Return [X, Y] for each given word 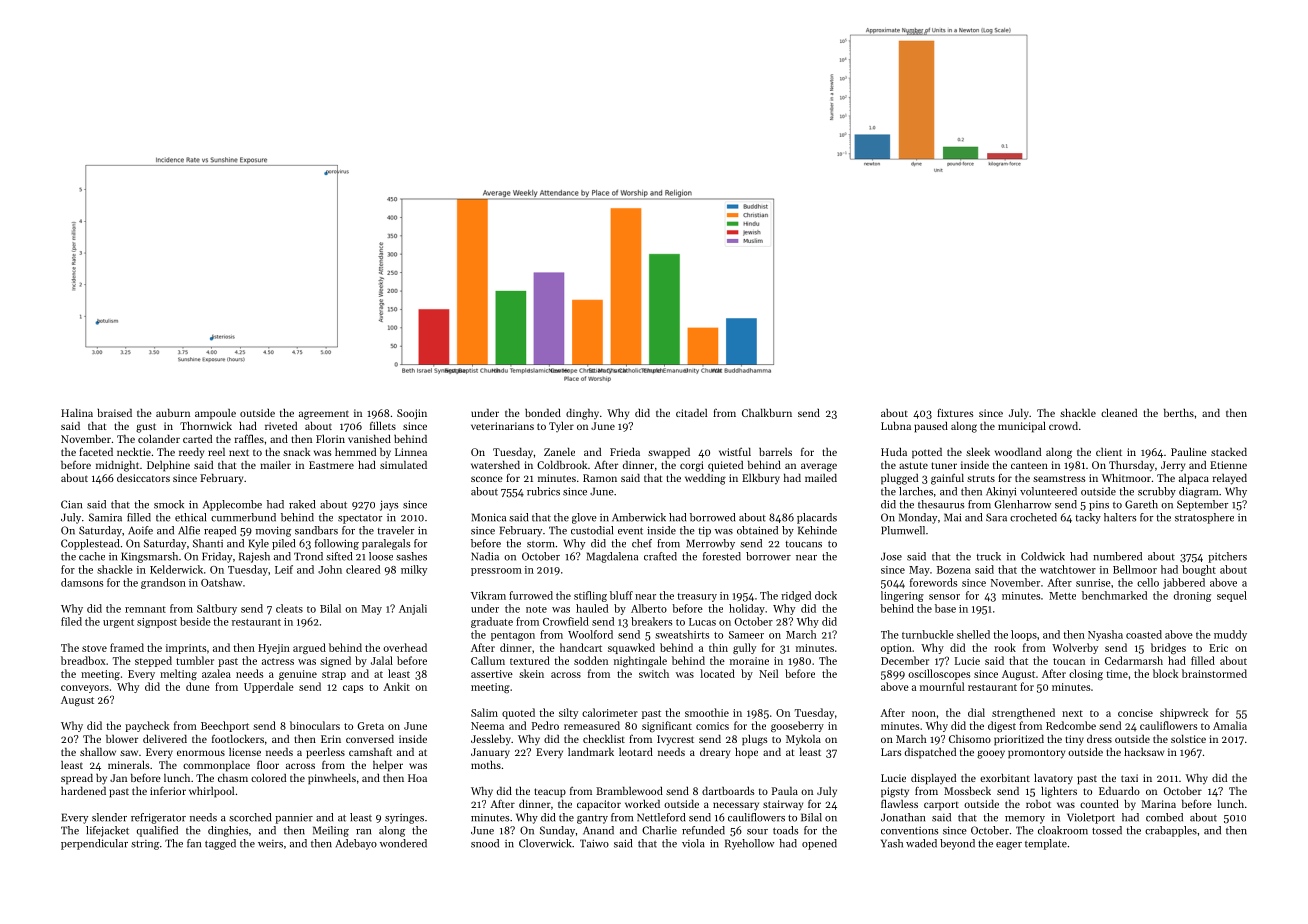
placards [817, 518]
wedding [705, 479]
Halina [77, 413]
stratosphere [1204, 518]
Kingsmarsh [149, 557]
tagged [220, 844]
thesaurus [941, 504]
